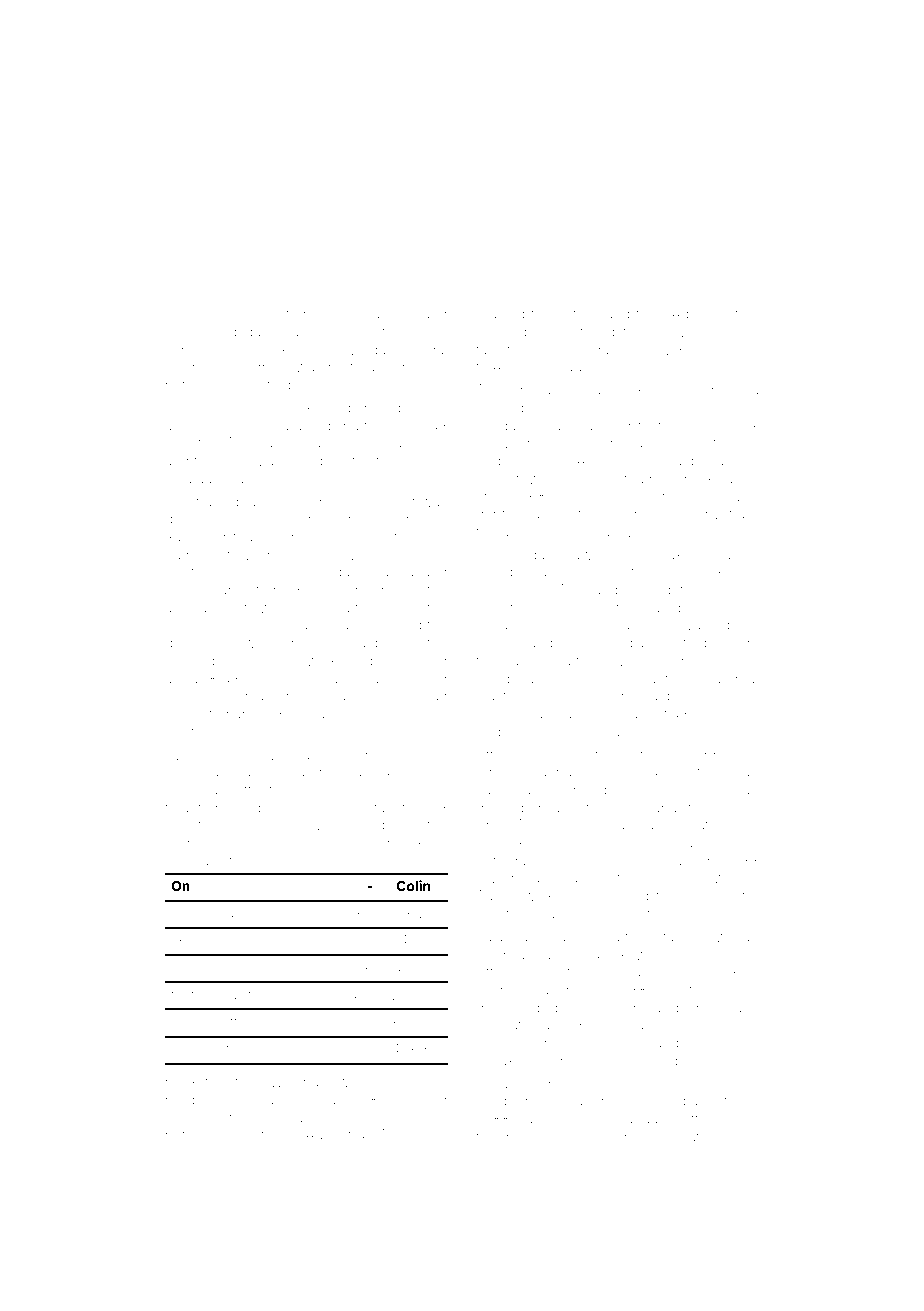 The image size is (924, 1311). I want to click on Sneha, so click(307, 842).
